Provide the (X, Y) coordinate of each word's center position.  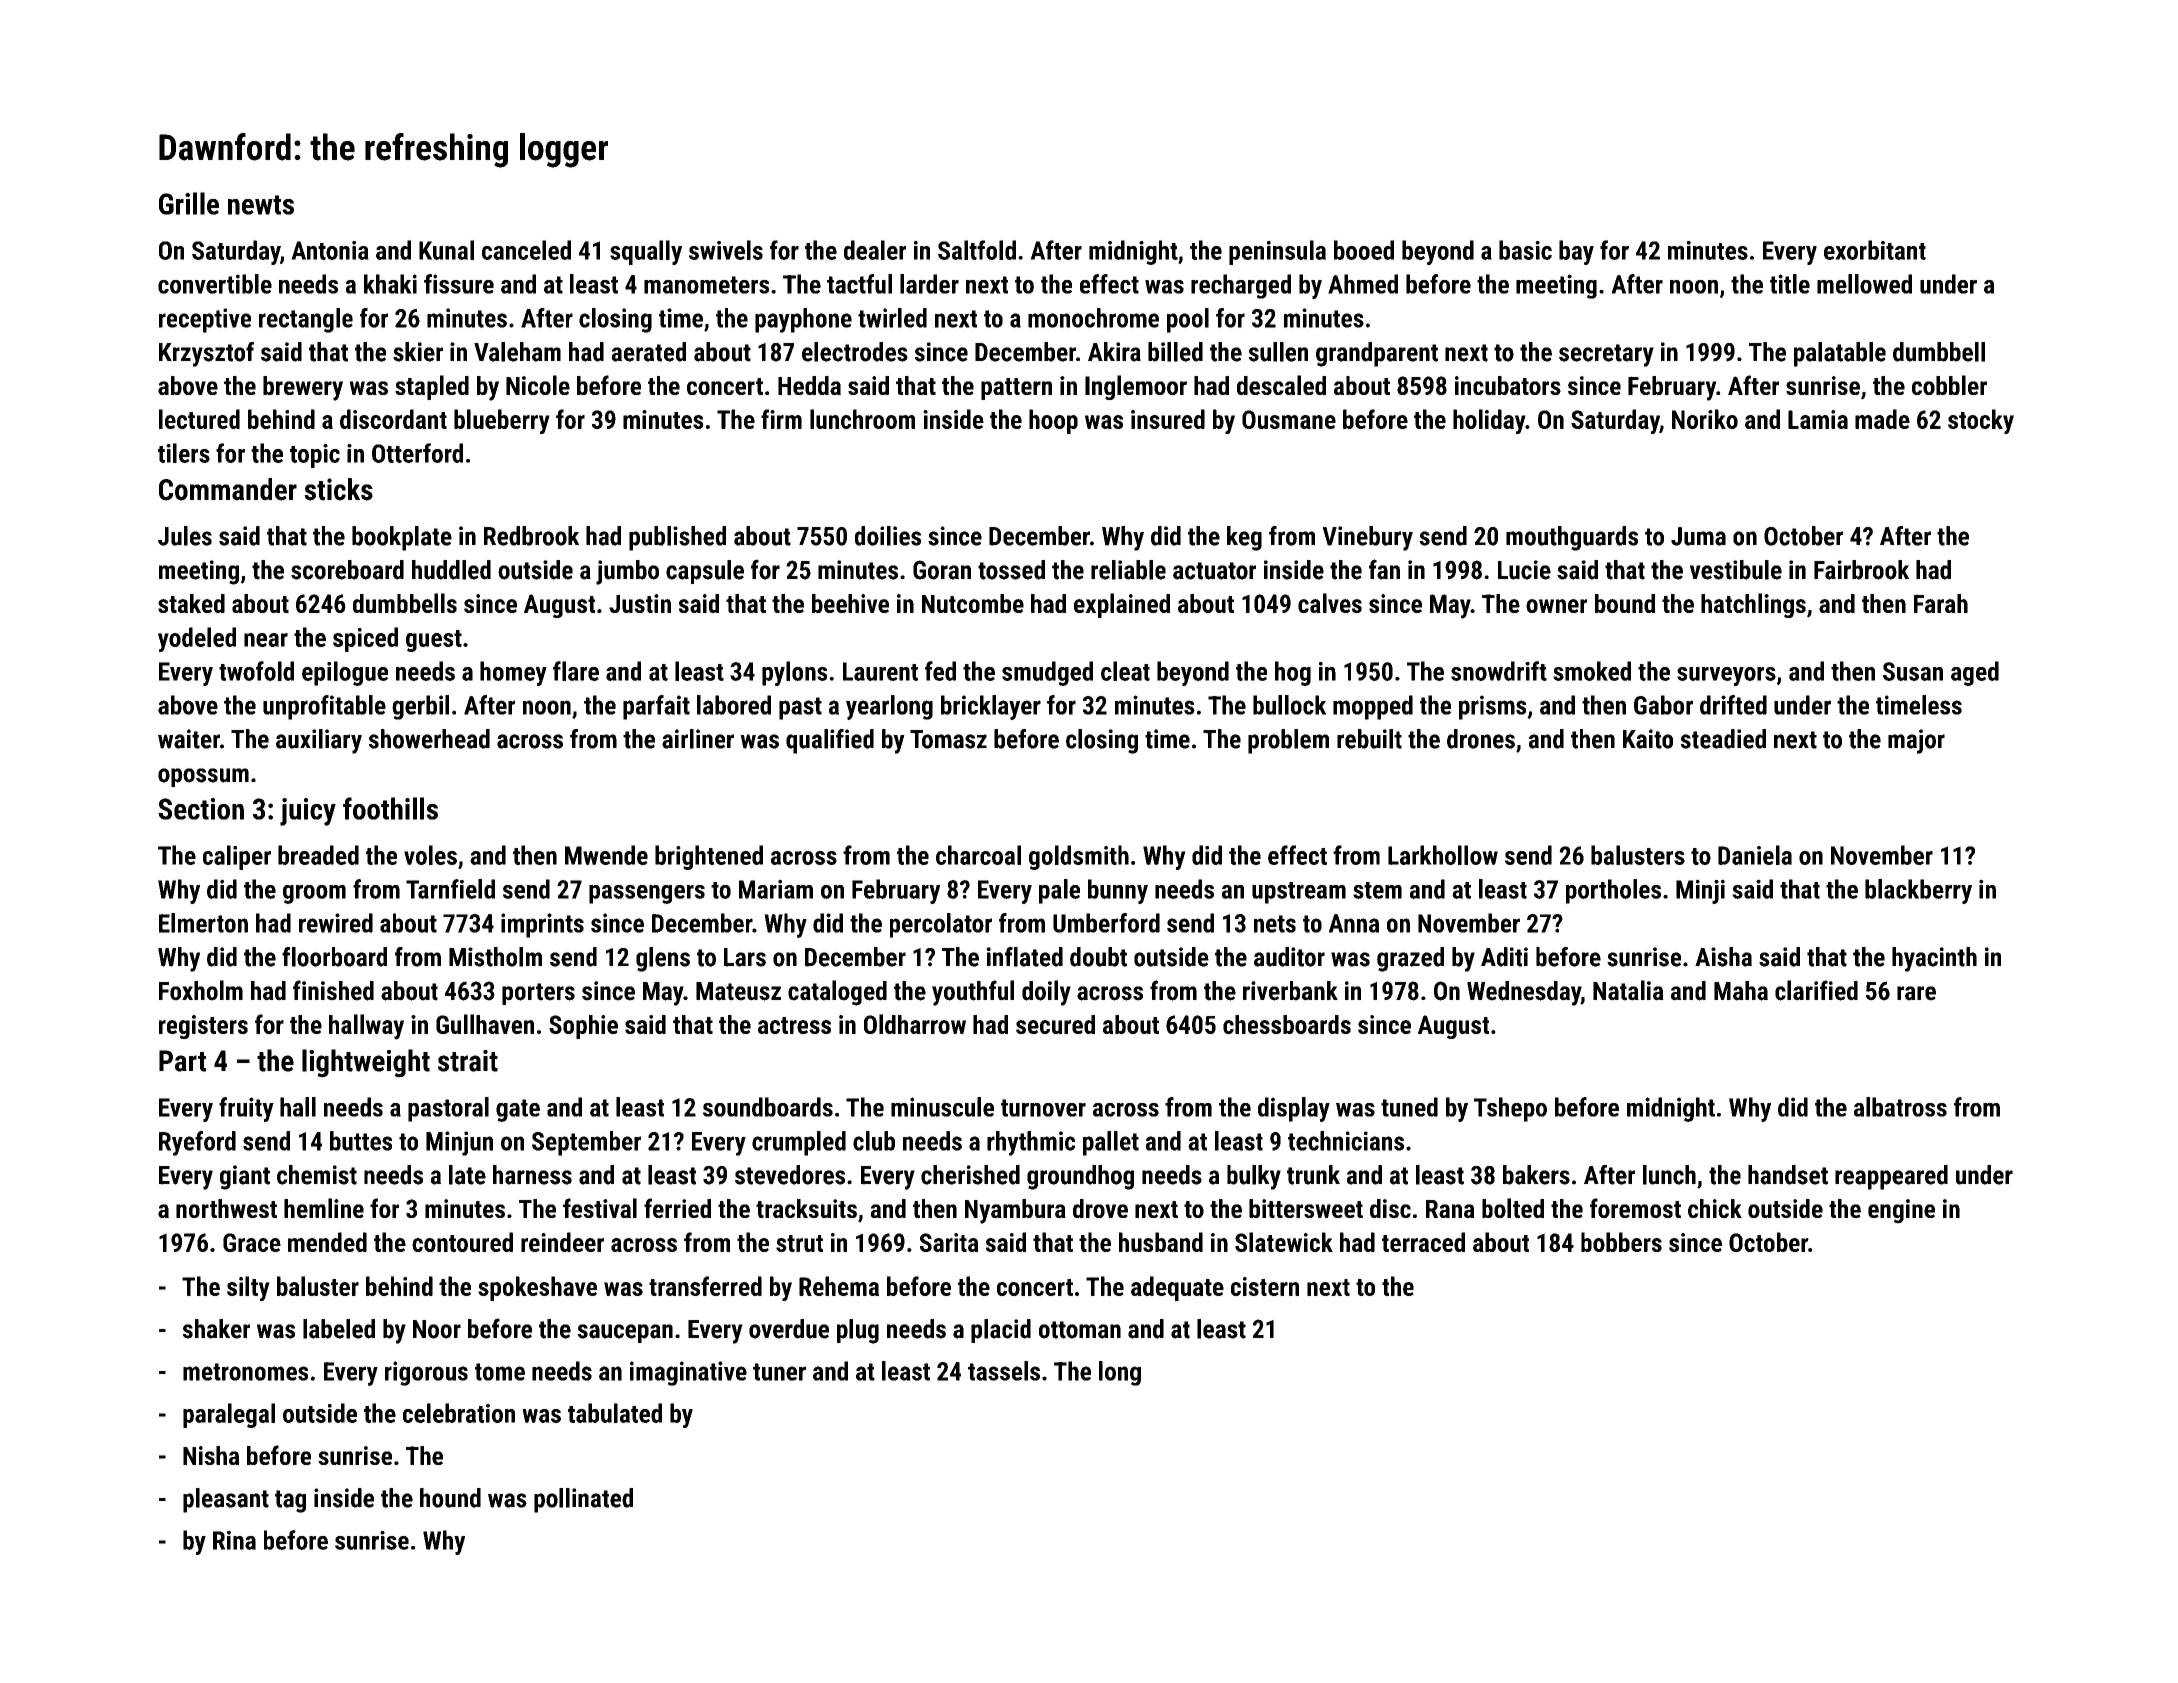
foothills (390, 808)
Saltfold (977, 250)
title (1790, 284)
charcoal (978, 855)
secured (1055, 1024)
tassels (1004, 1371)
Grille (189, 203)
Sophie (583, 1027)
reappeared (1891, 1177)
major (1916, 741)
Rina (234, 1540)
